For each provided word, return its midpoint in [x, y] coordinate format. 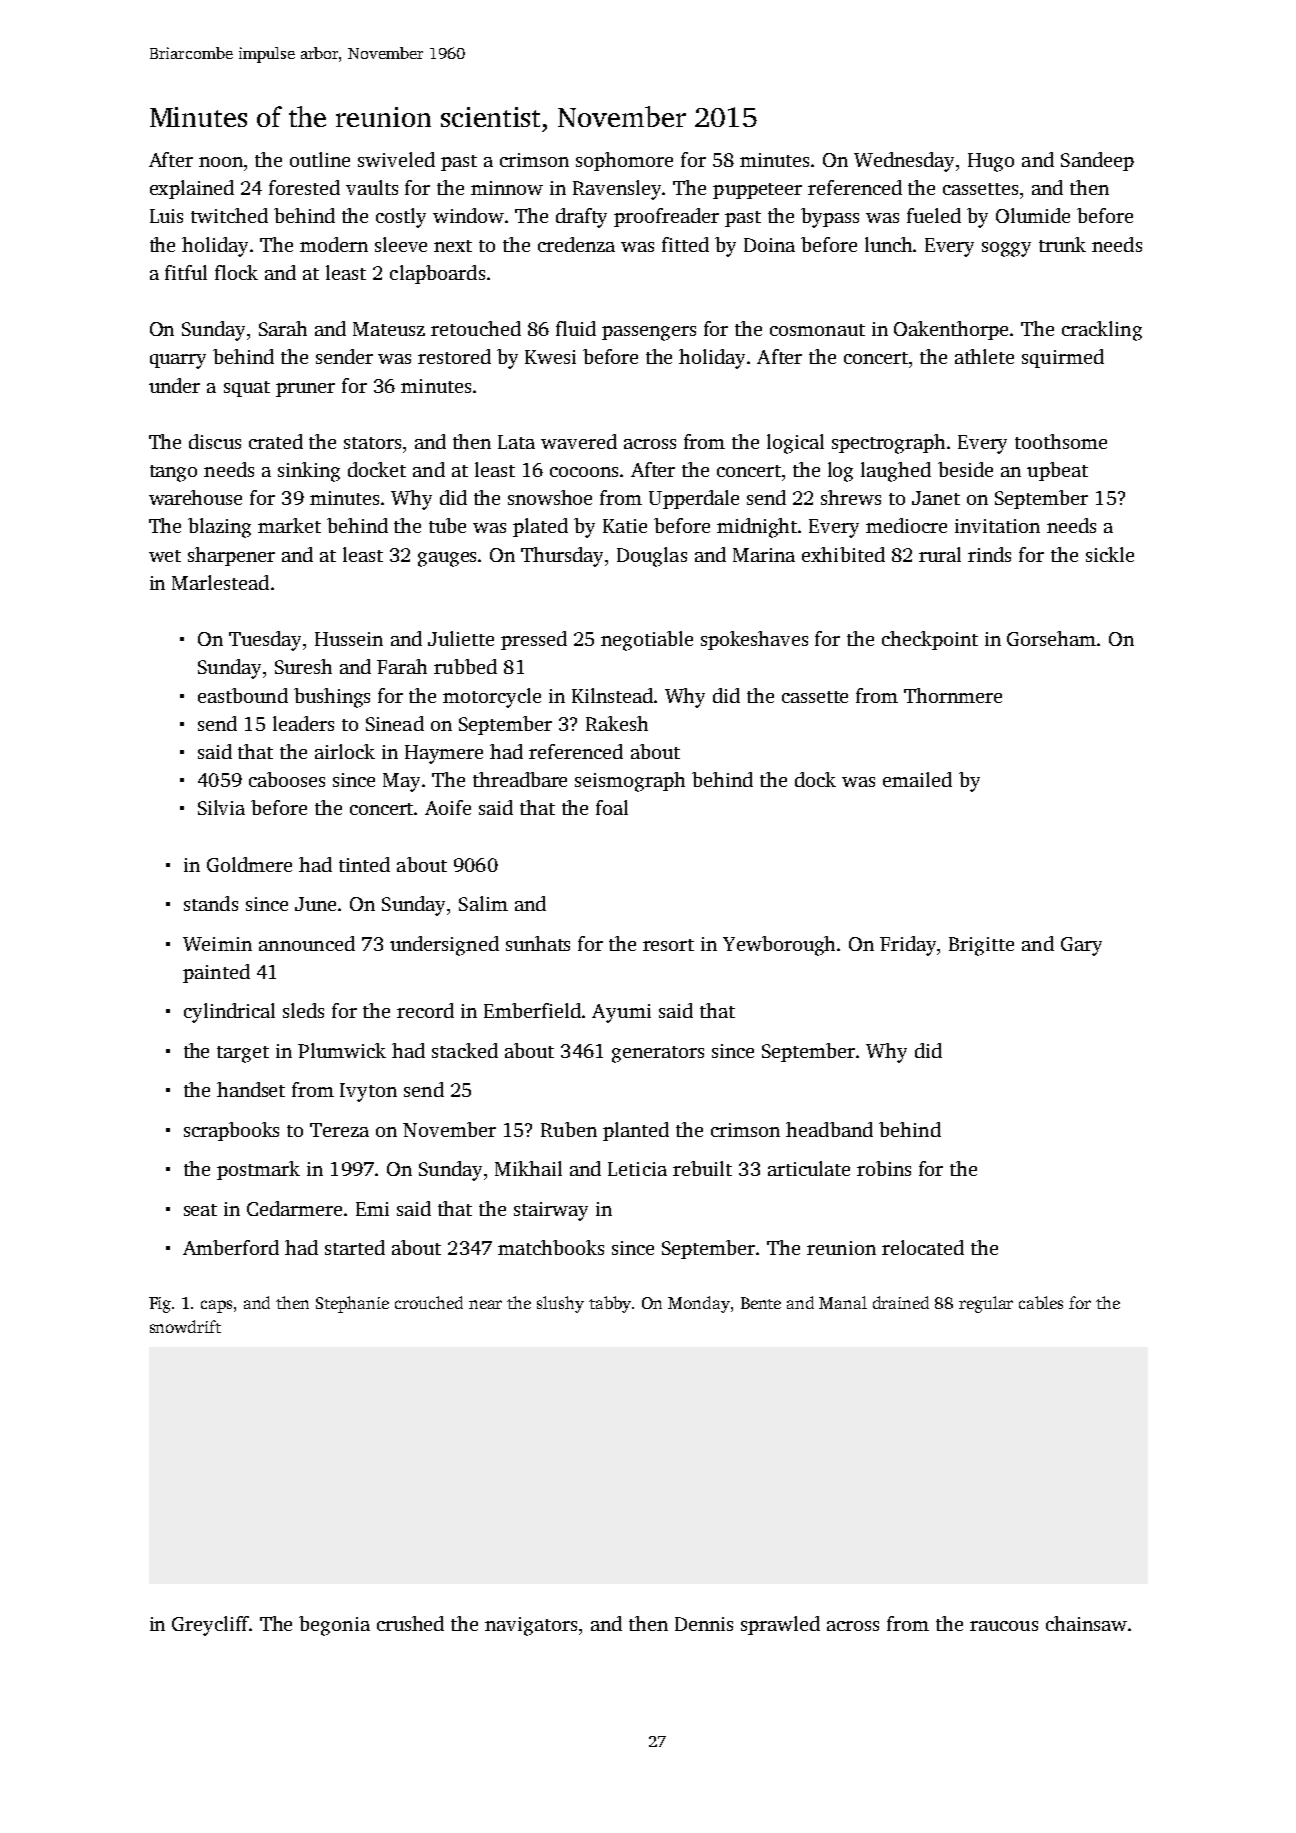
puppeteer [757, 191]
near [485, 1304]
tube [447, 525]
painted [216, 973]
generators [658, 1054]
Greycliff [211, 1626]
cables [1041, 1302]
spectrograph [888, 444]
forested [304, 187]
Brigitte [981, 946]
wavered [579, 441]
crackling [1102, 331]
